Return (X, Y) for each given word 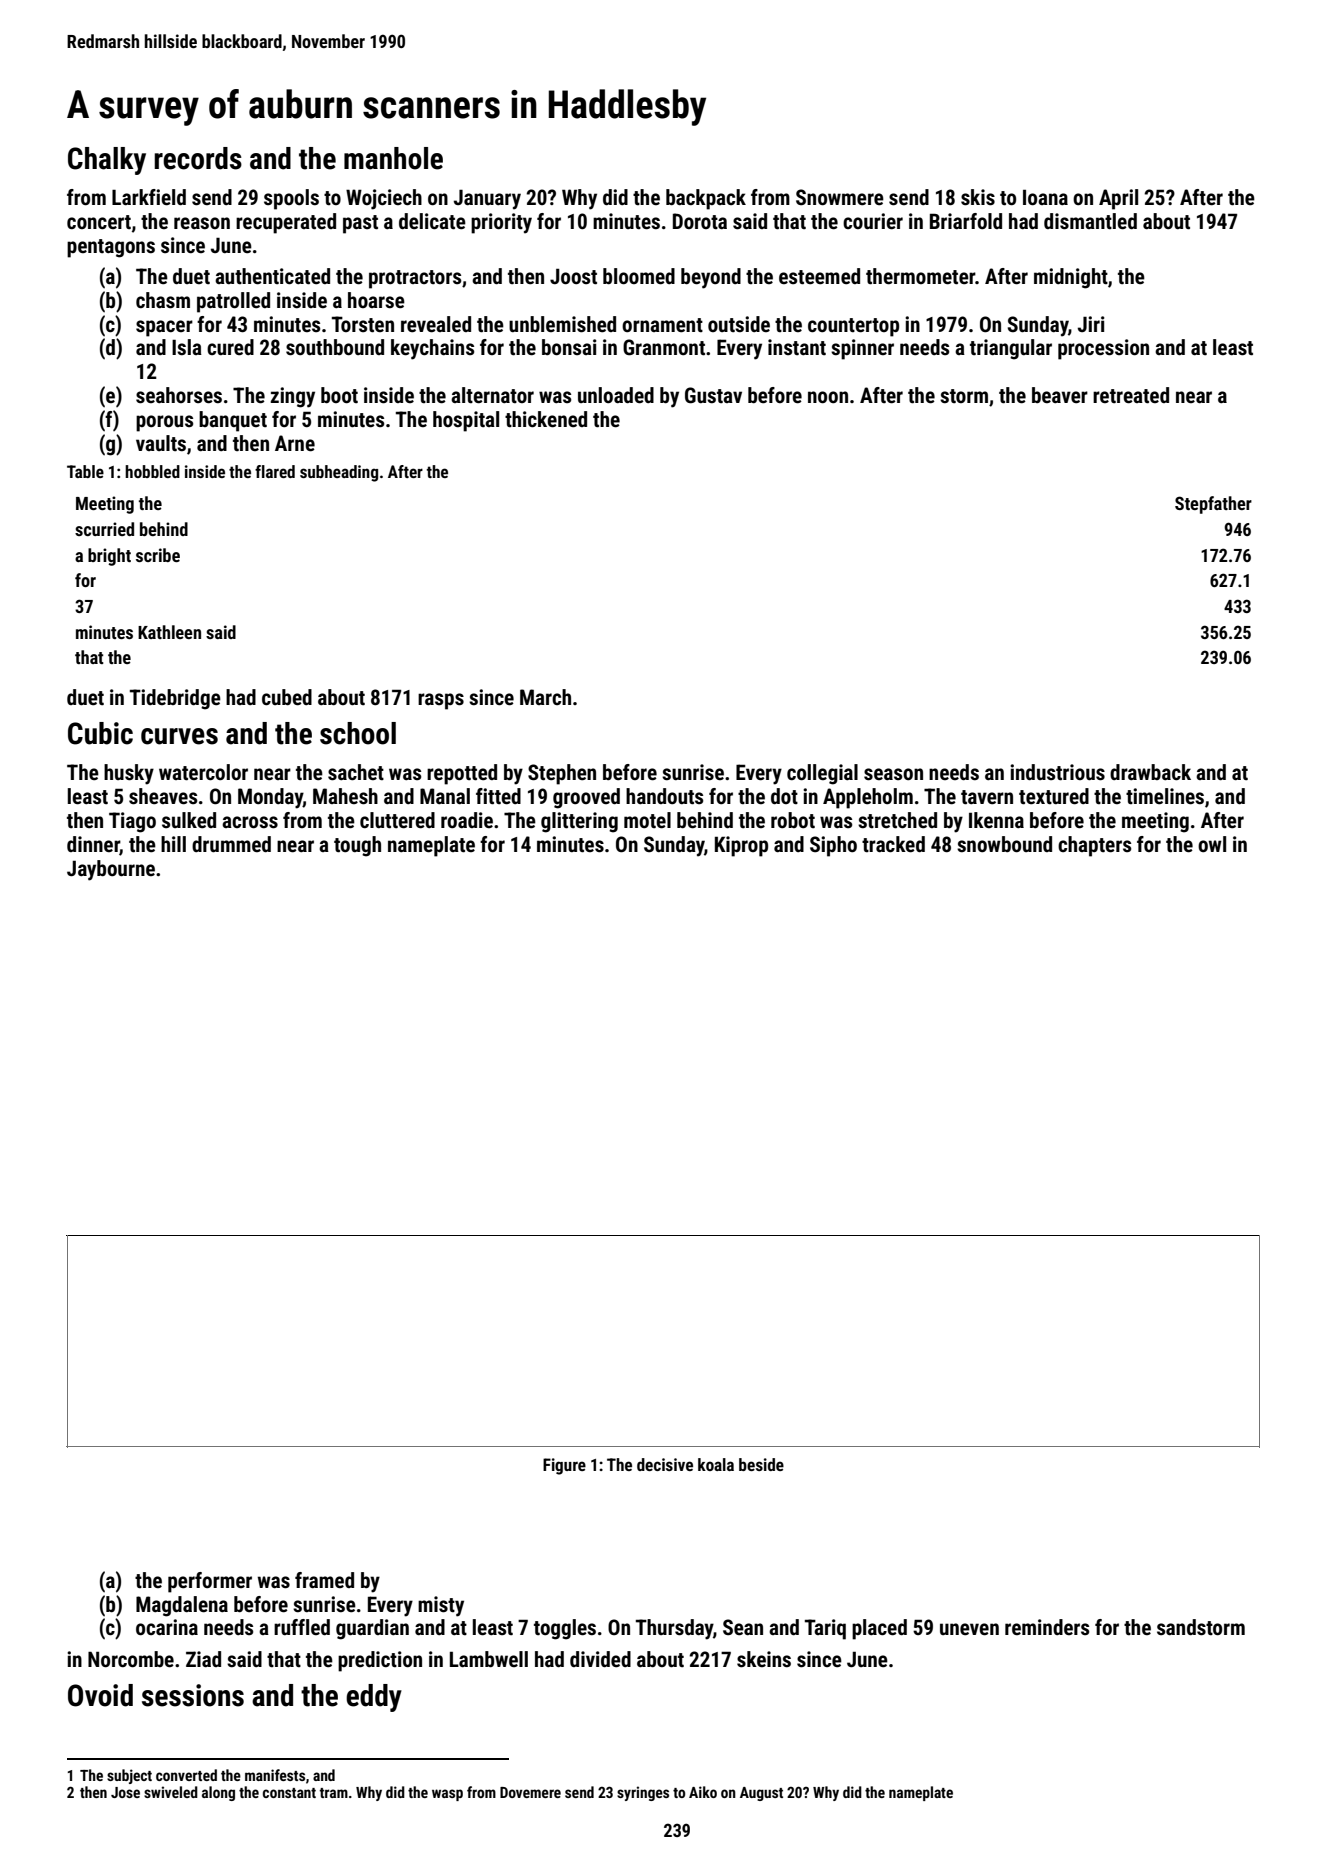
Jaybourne (111, 870)
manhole (393, 158)
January (487, 199)
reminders (1047, 1627)
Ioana (1045, 197)
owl (1212, 844)
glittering (579, 822)
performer (210, 1582)
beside (761, 1464)
